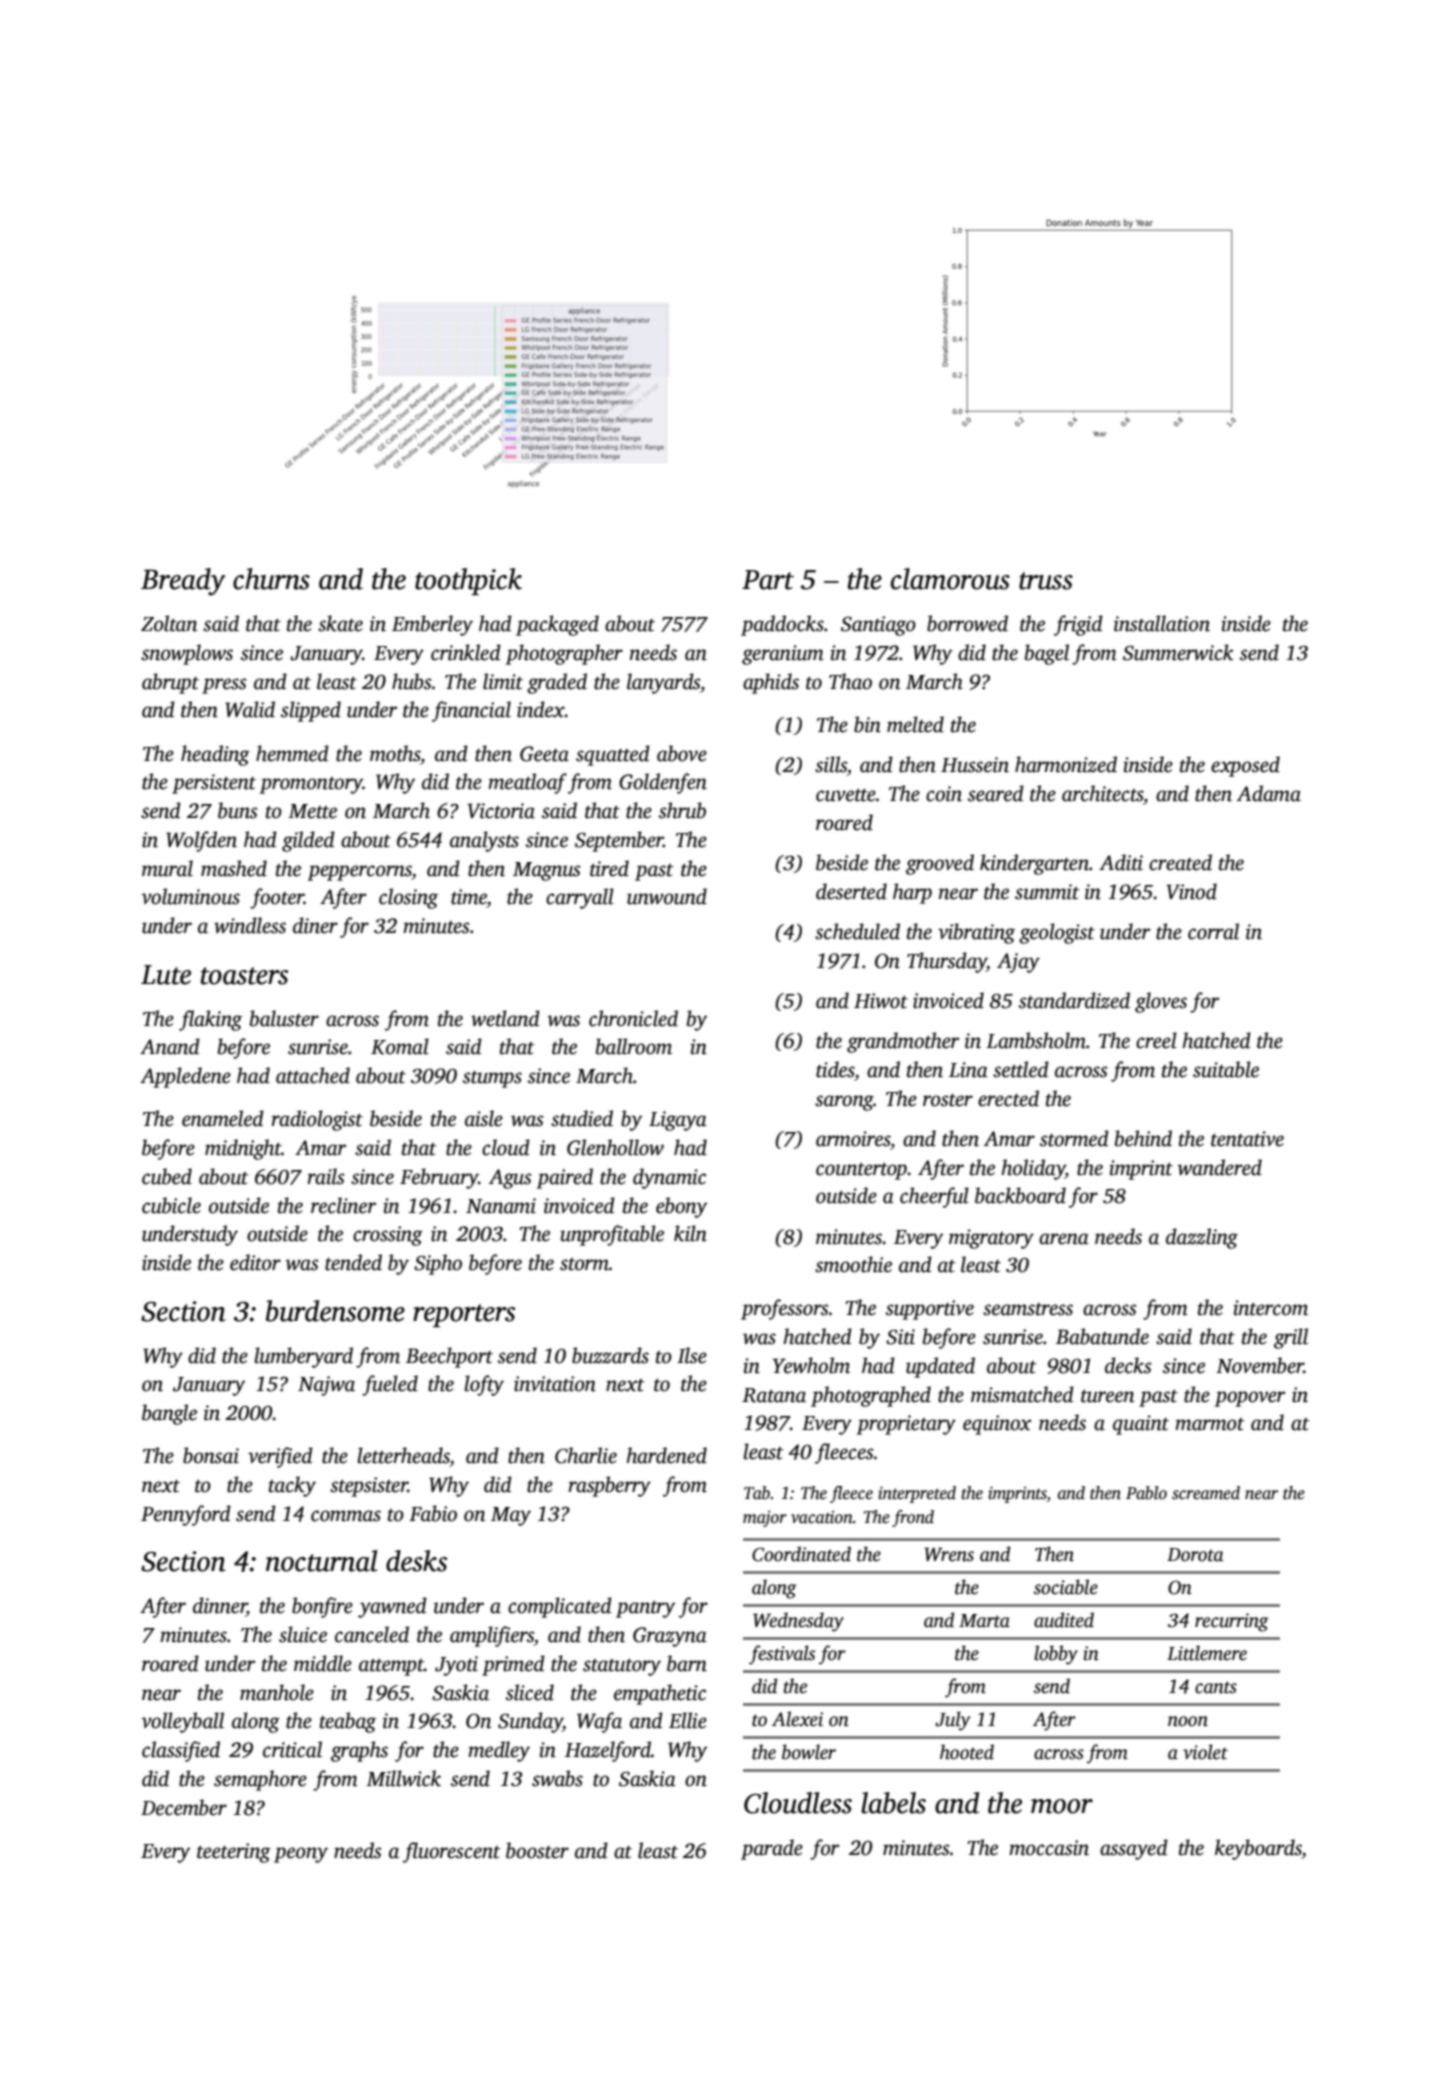 The height and width of the document is (2100, 1450). Describe the element at coordinates (861, 1171) in the document. I see `countertop` at that location.
